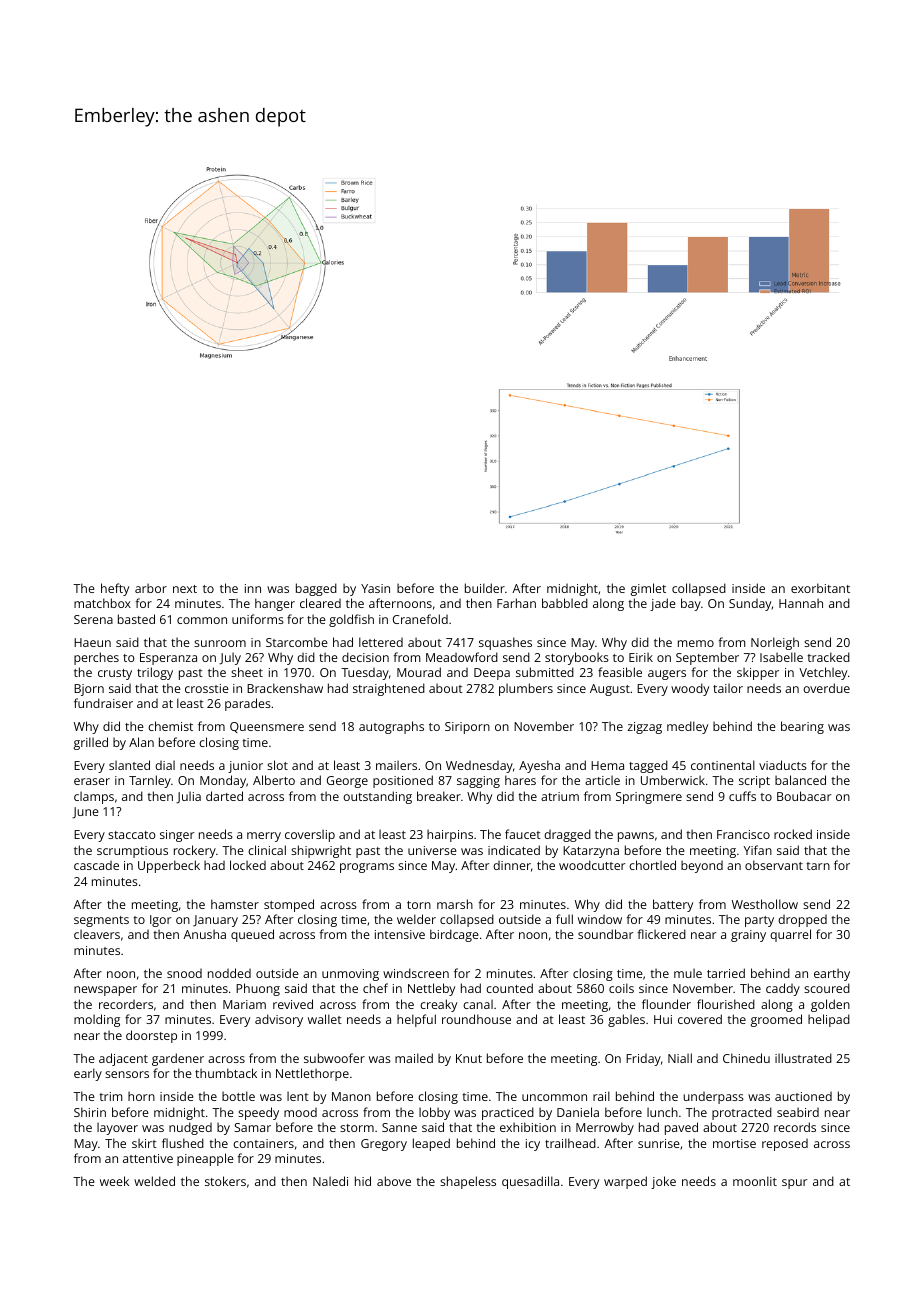 The image size is (924, 1308). I want to click on Siriporn, so click(467, 728).
